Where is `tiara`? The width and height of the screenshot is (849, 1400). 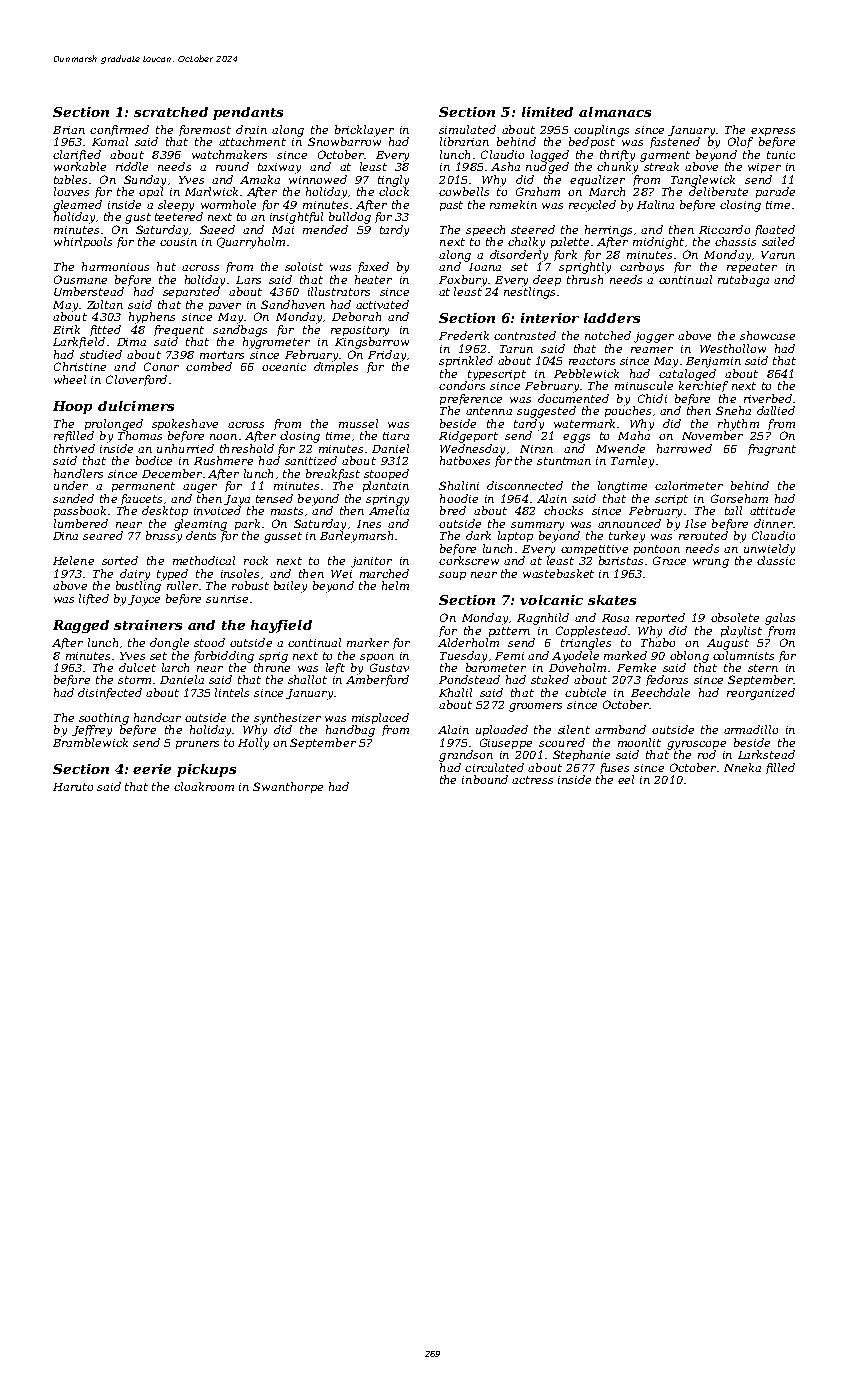
tiara is located at coordinates (396, 436).
